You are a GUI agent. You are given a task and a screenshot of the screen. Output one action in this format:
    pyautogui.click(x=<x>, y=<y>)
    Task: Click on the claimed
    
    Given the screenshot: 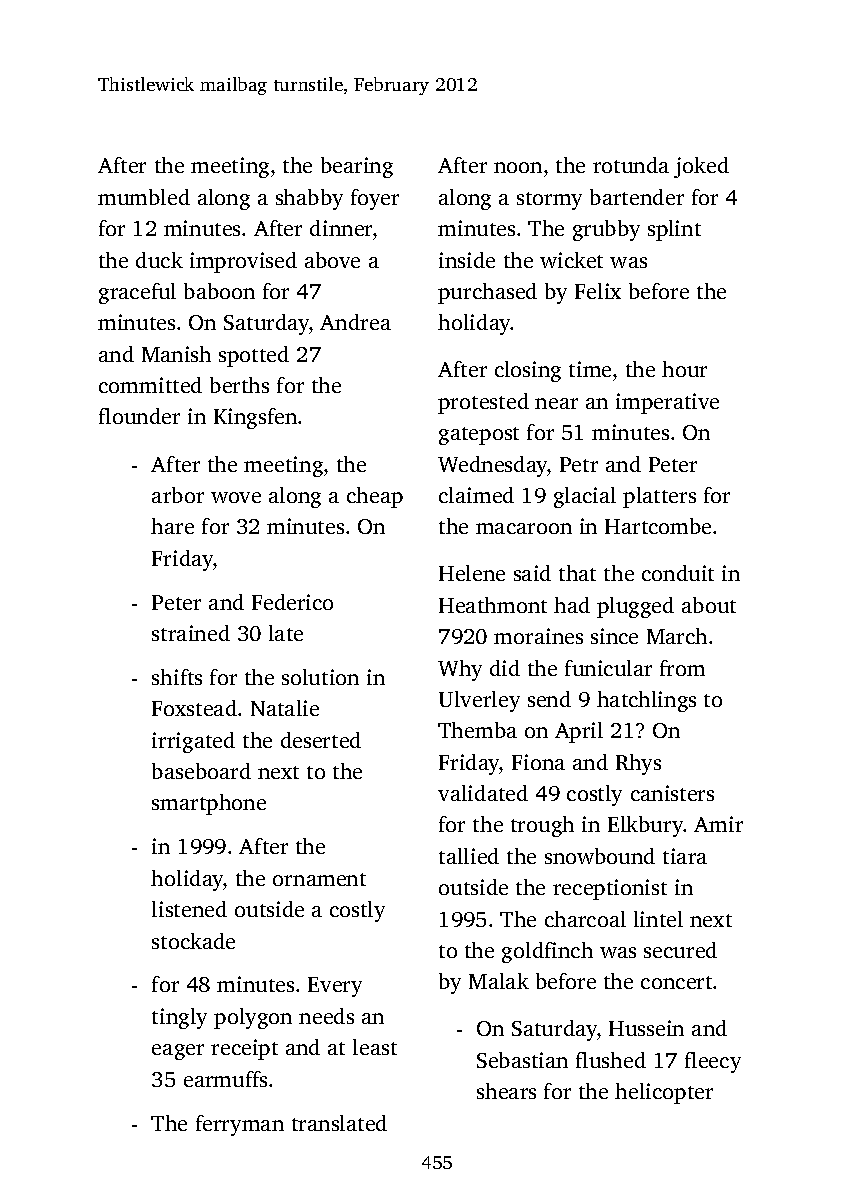 What is the action you would take?
    pyautogui.click(x=476, y=495)
